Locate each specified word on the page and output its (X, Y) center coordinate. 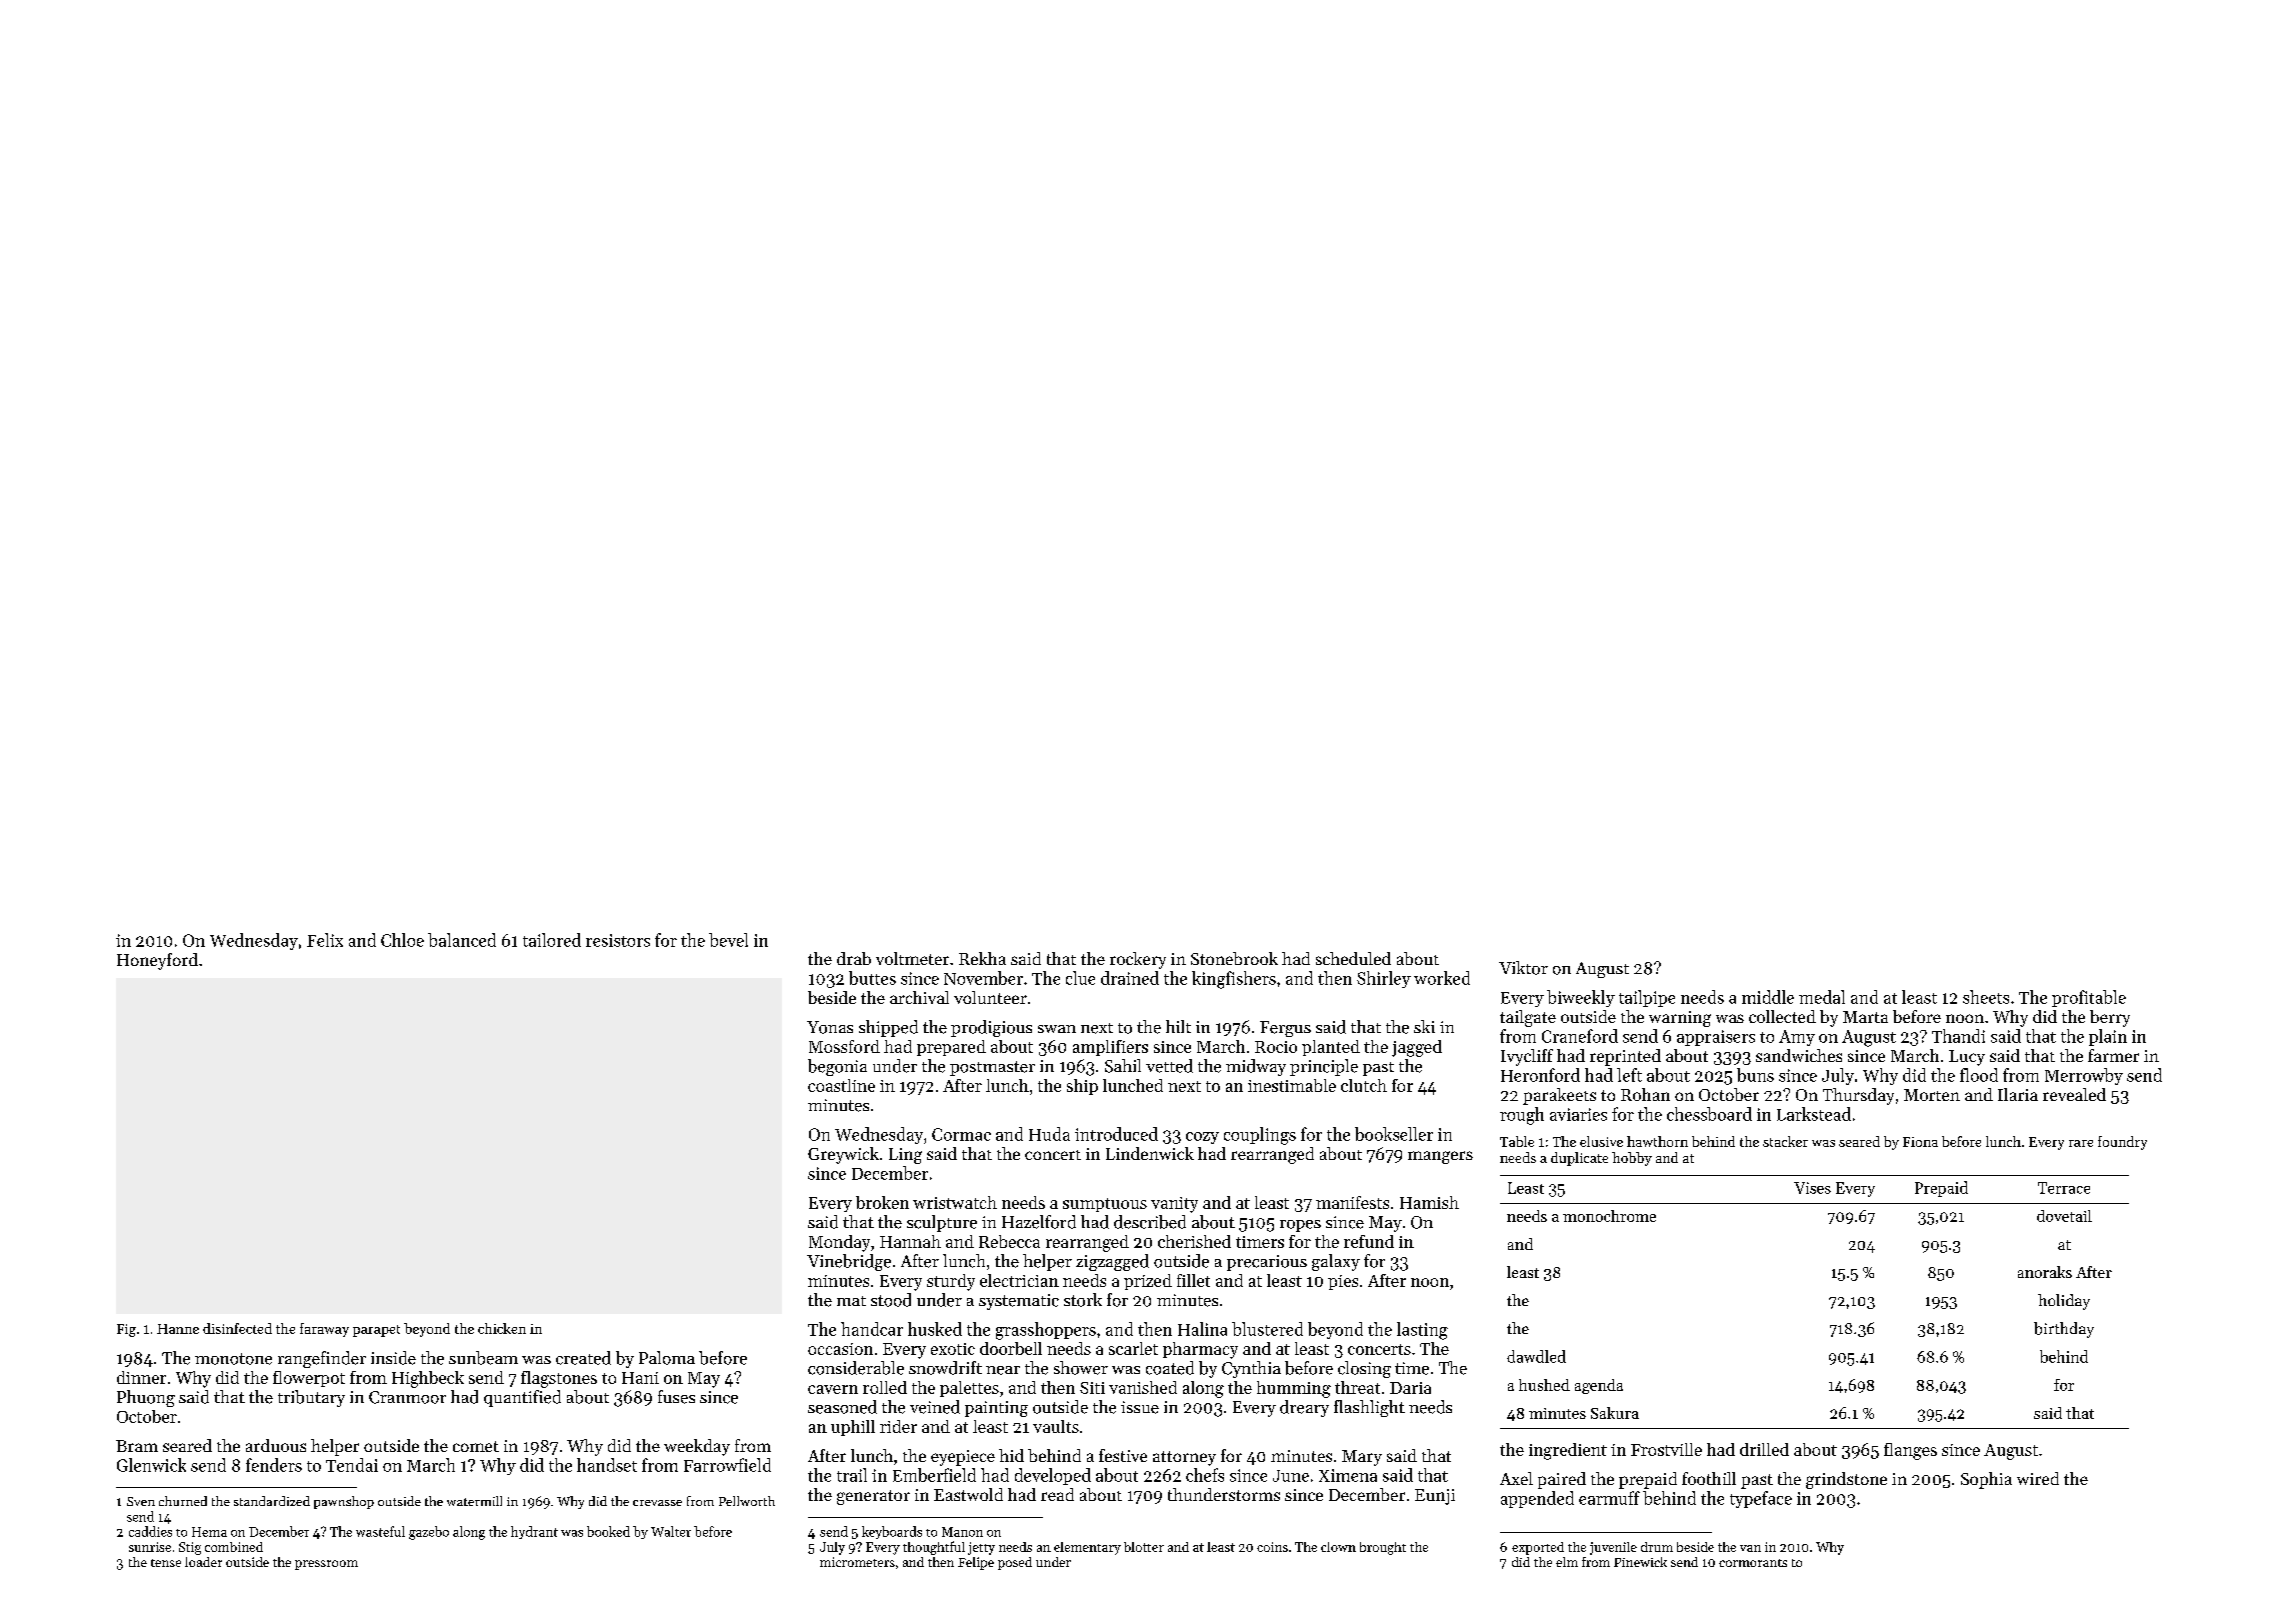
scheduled (1353, 958)
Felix (325, 940)
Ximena (1348, 1475)
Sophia (1986, 1480)
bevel (728, 940)
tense (166, 1563)
